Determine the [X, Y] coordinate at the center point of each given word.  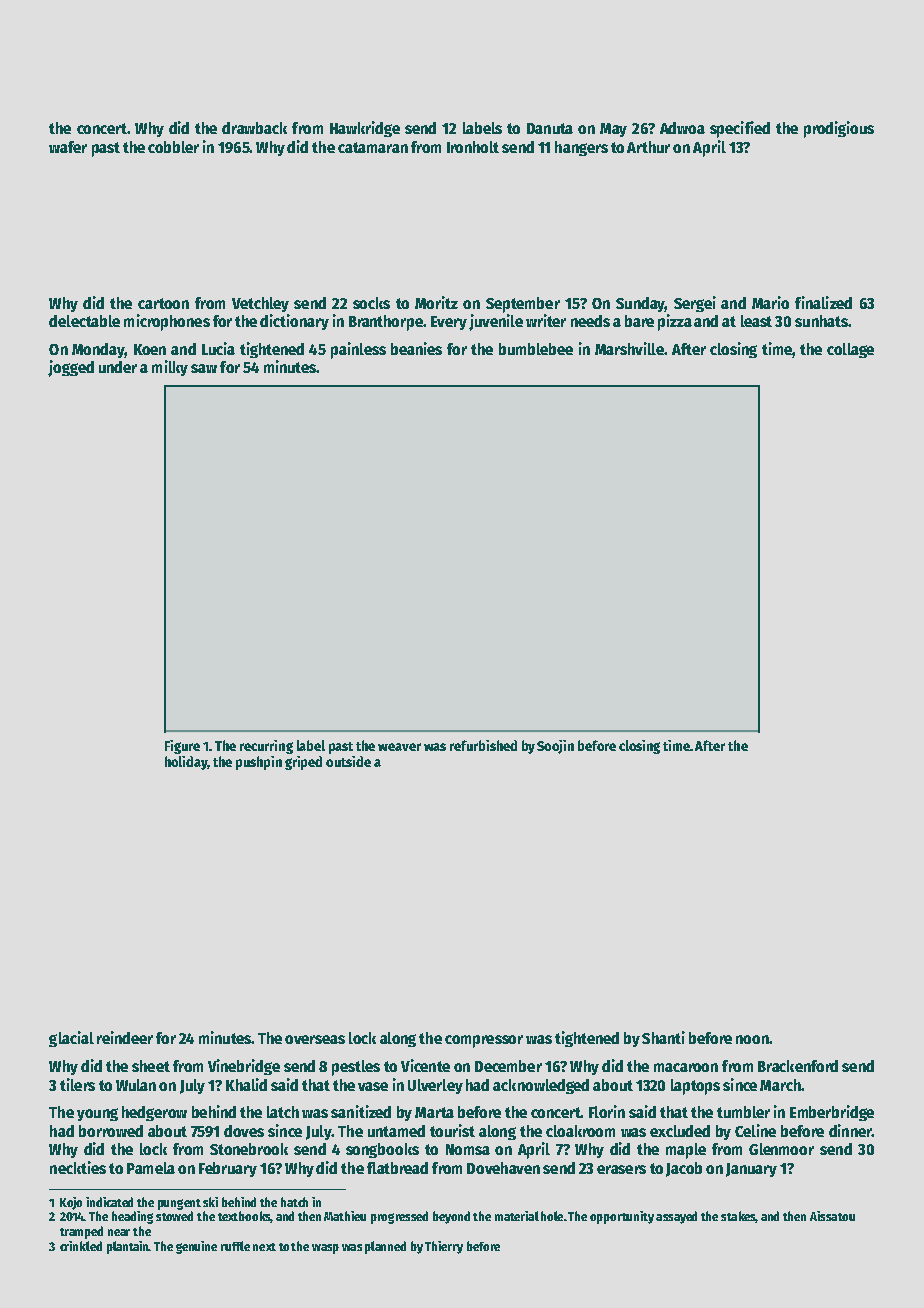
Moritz [436, 302]
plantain [128, 1247]
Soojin [555, 747]
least [756, 321]
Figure [182, 747]
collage [850, 350]
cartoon [163, 303]
